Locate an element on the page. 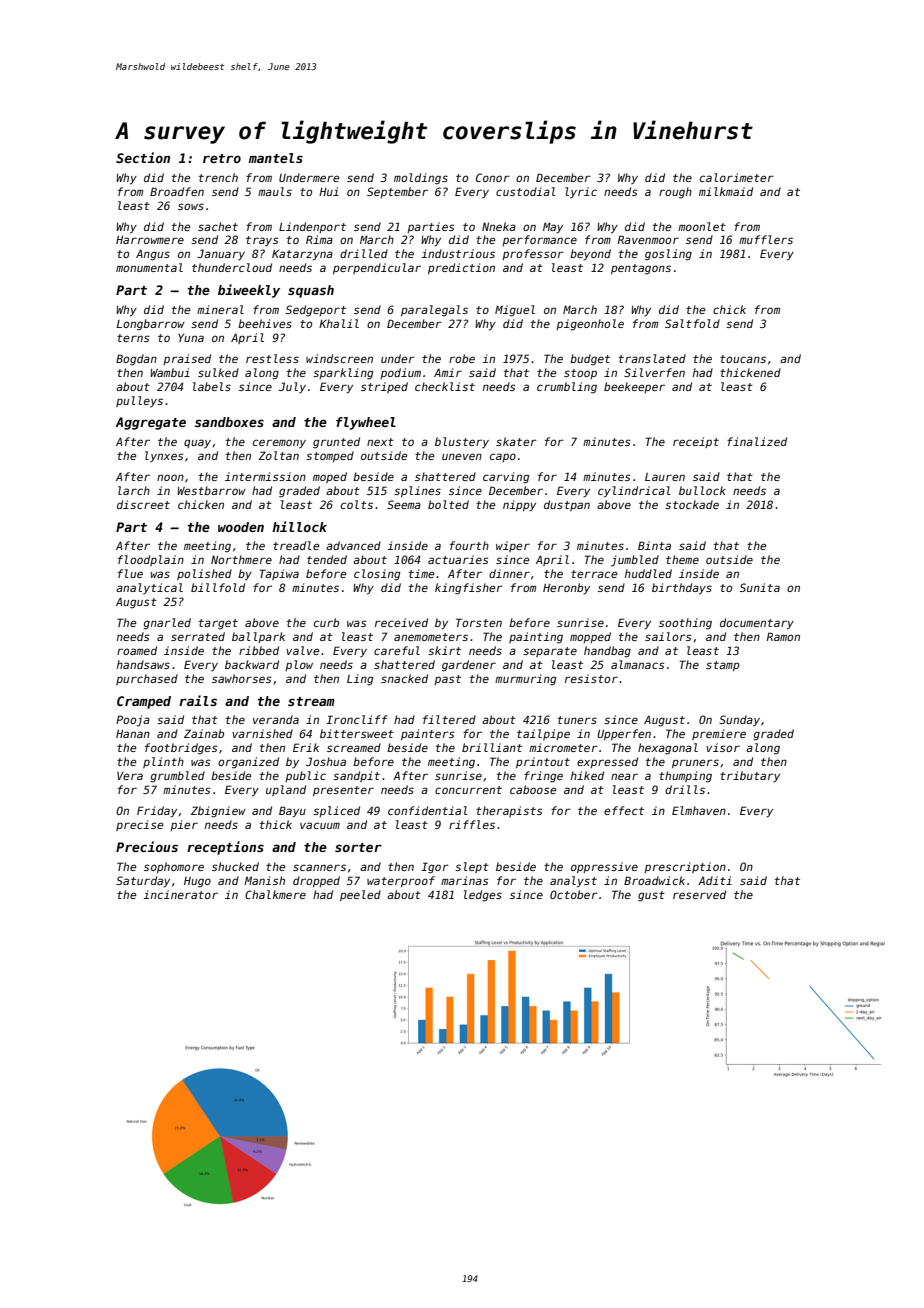 This document has height=1308, width=924. prescription is located at coordinates (685, 867).
